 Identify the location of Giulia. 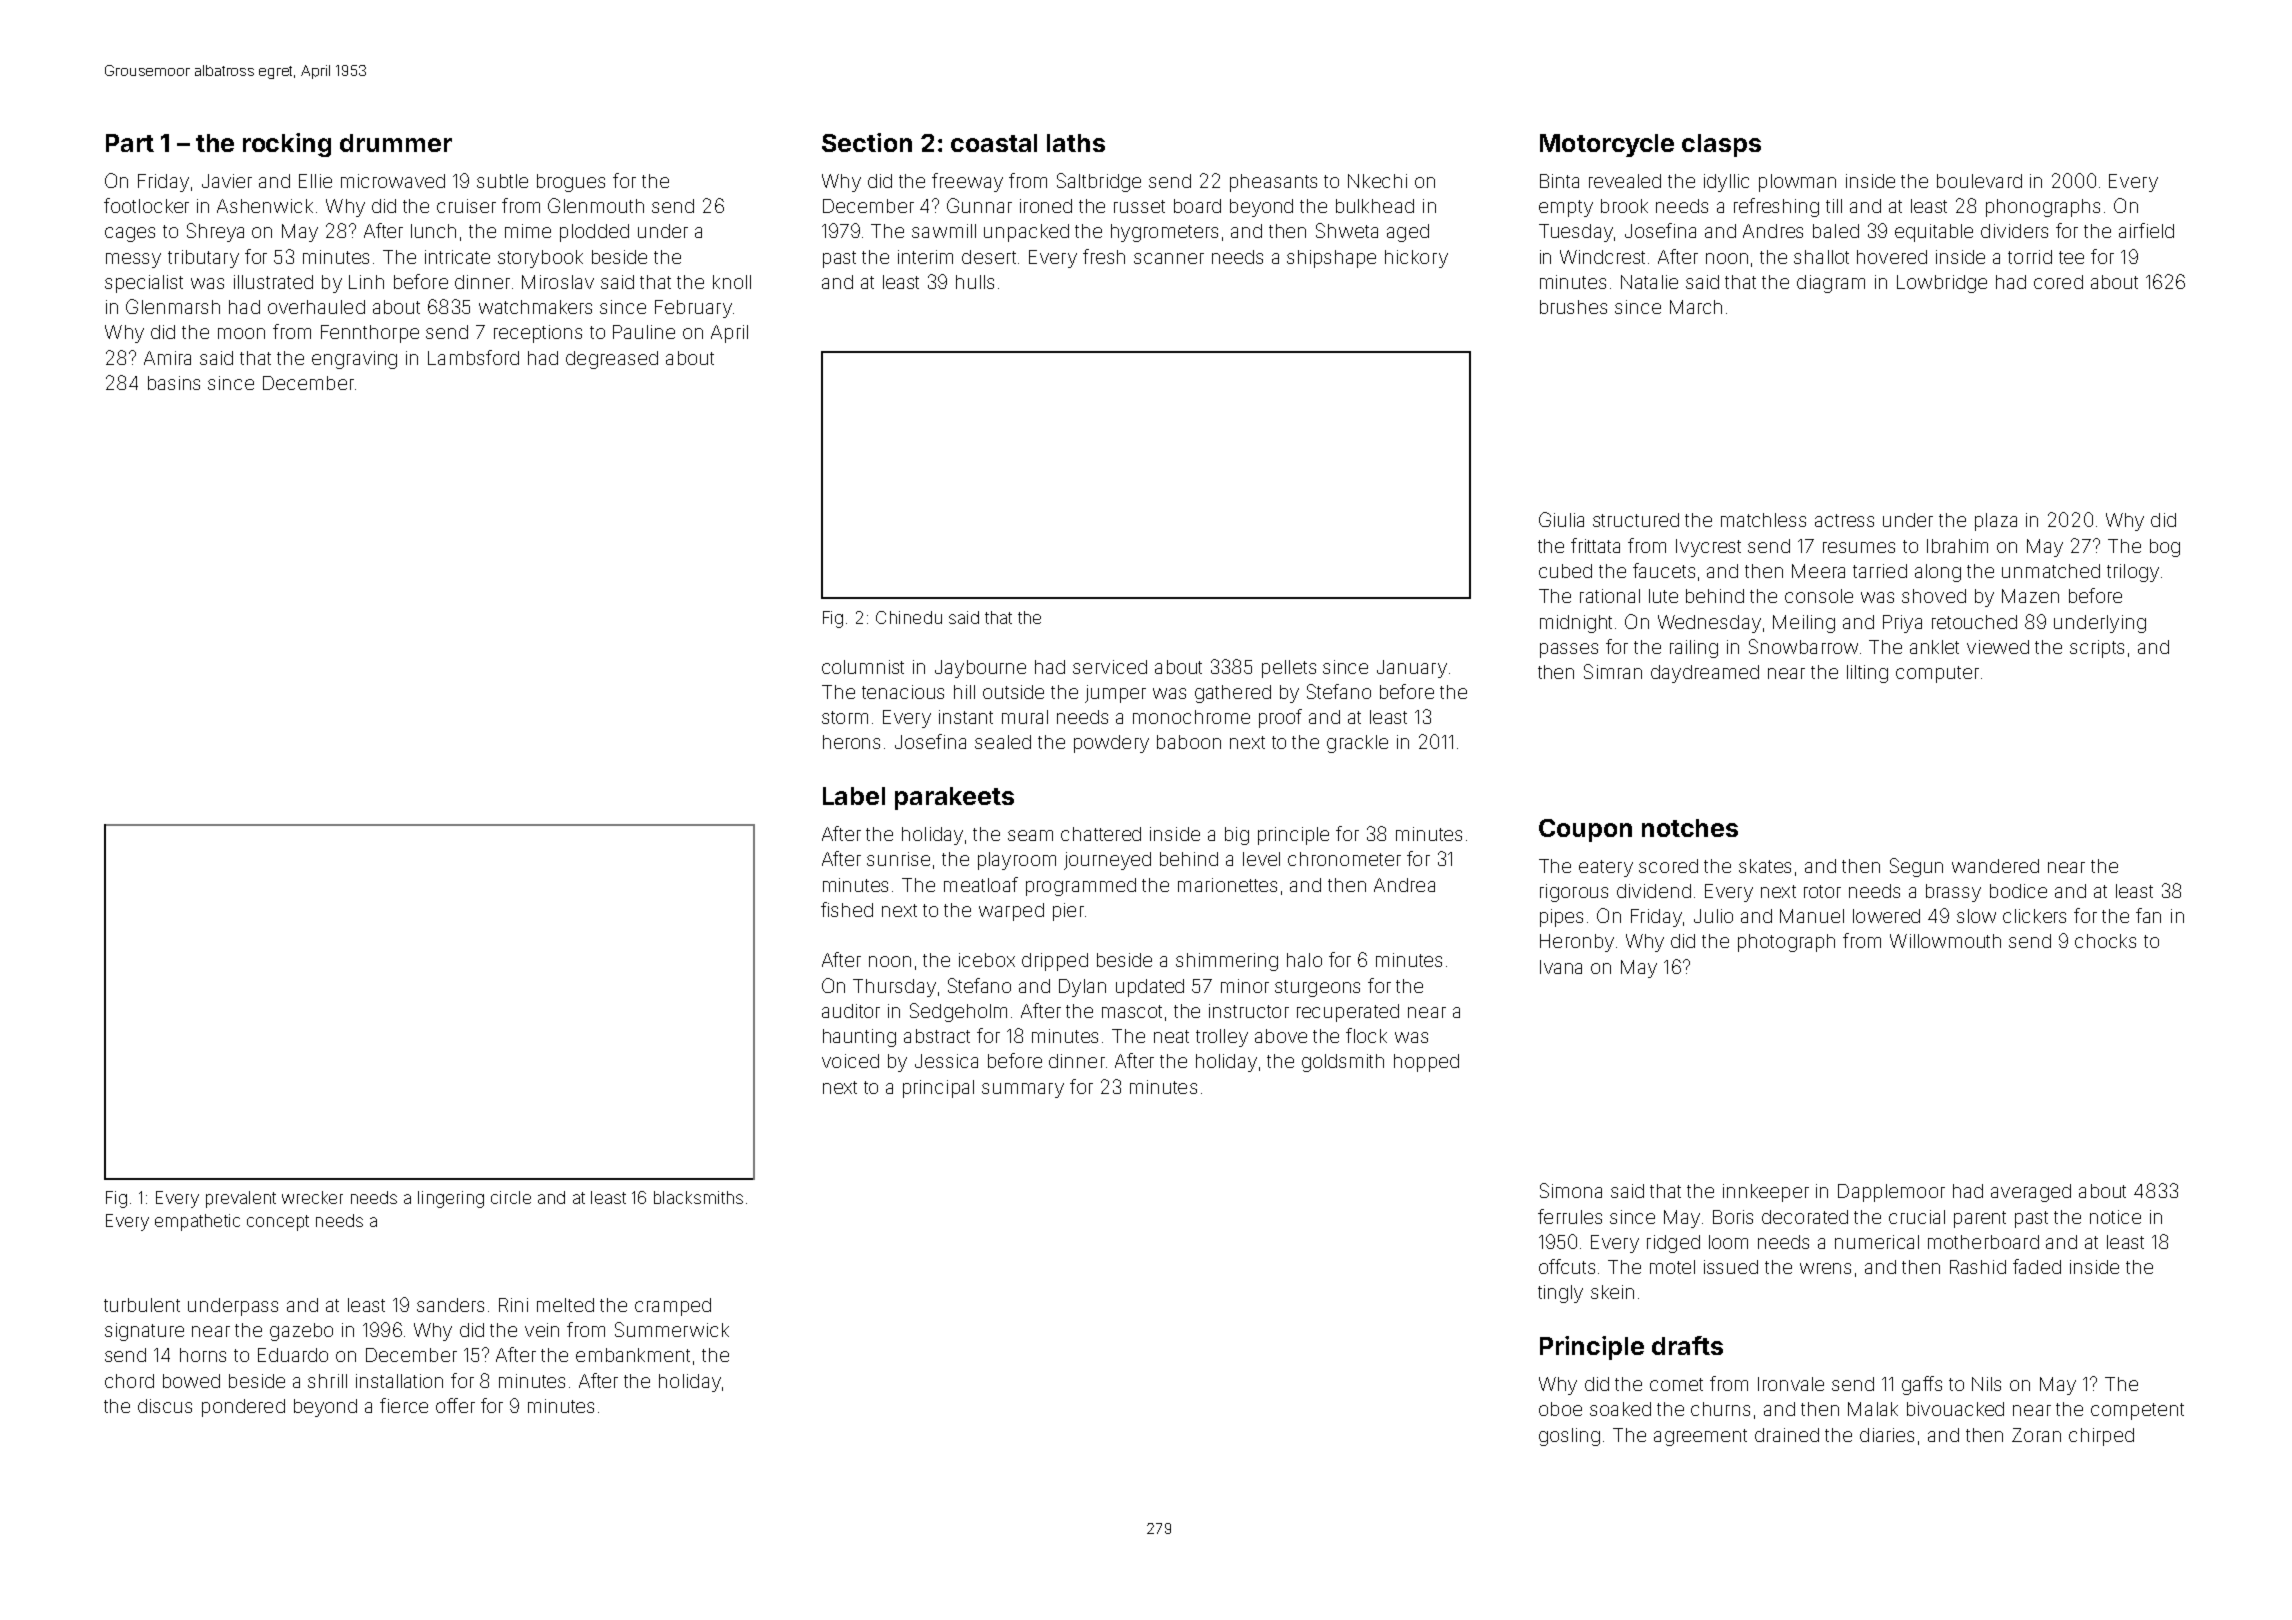
(1561, 519).
